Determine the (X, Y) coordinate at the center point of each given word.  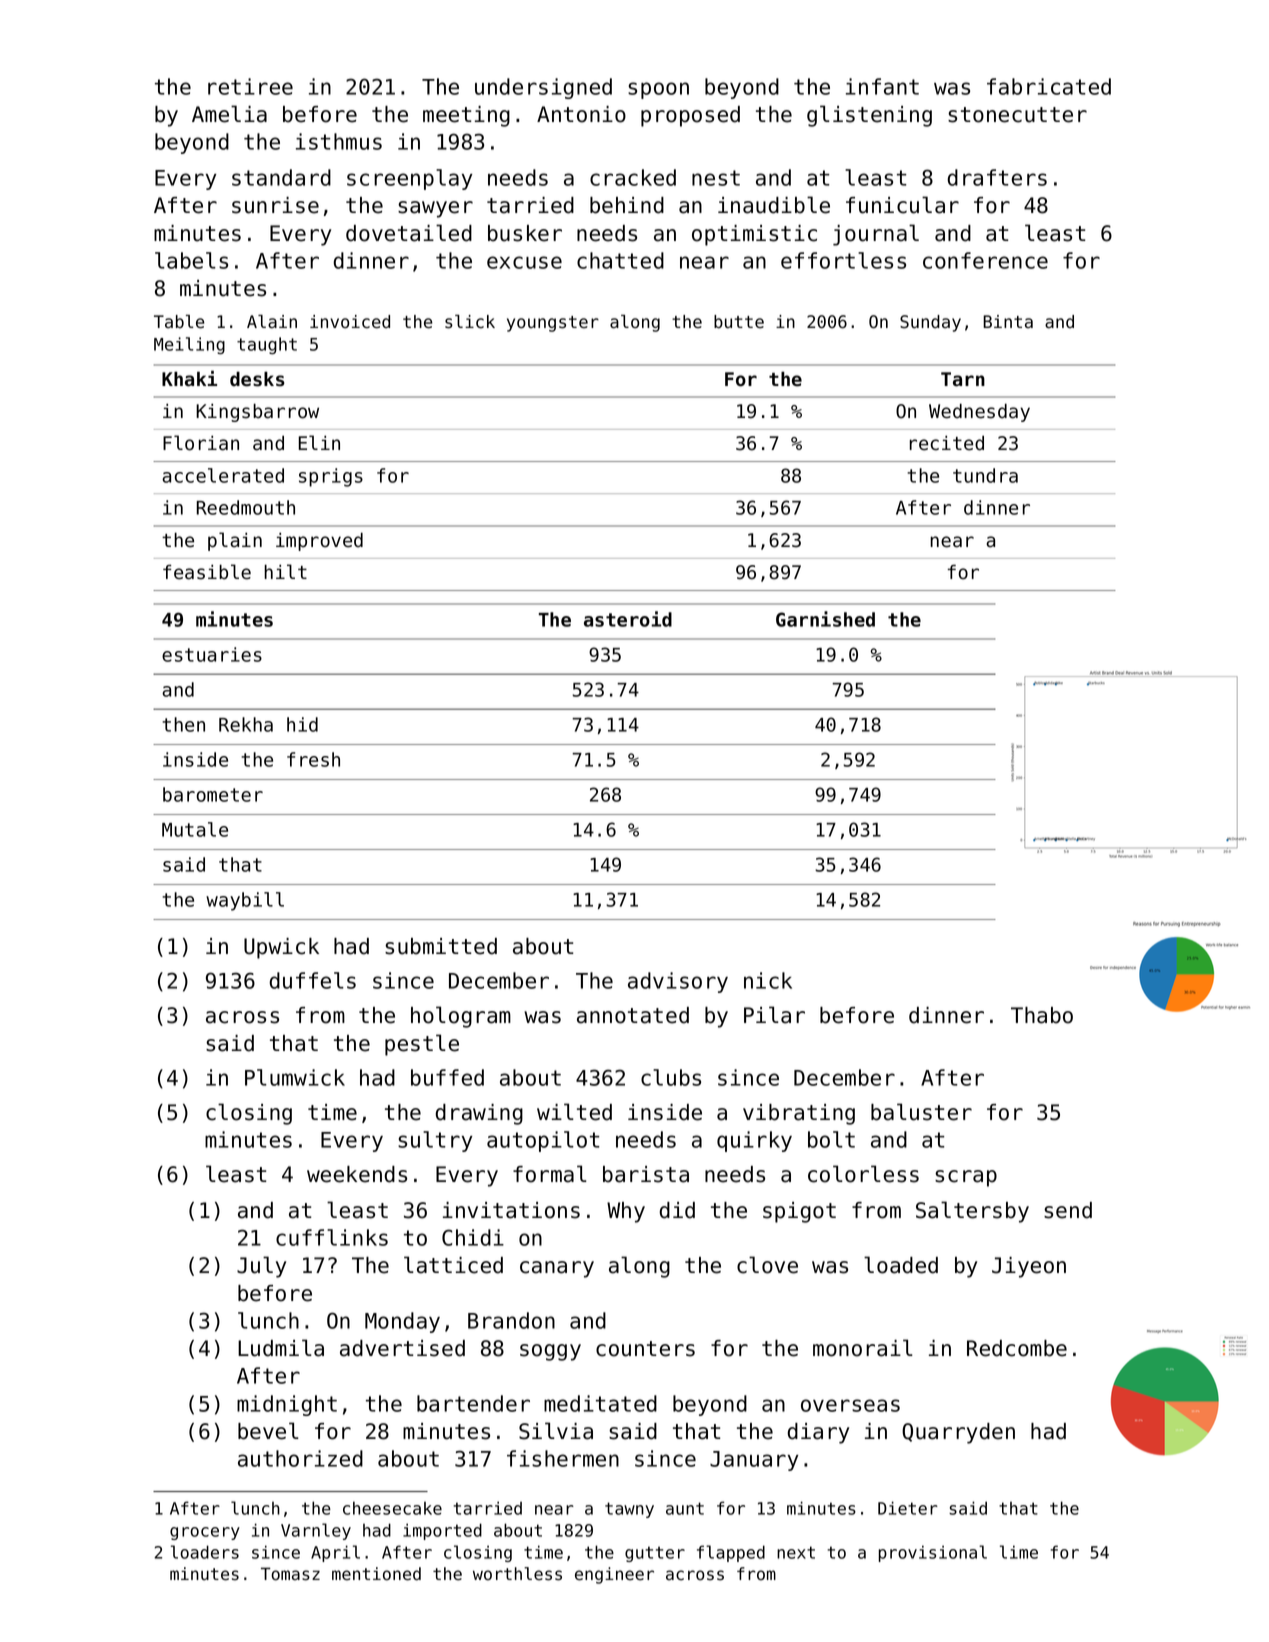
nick (768, 980)
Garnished (825, 619)
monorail (863, 1348)
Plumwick (295, 1077)
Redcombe (1017, 1348)
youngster (553, 324)
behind (627, 205)
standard (281, 177)
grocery (205, 1533)
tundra (985, 475)
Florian (201, 443)
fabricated (1049, 86)
